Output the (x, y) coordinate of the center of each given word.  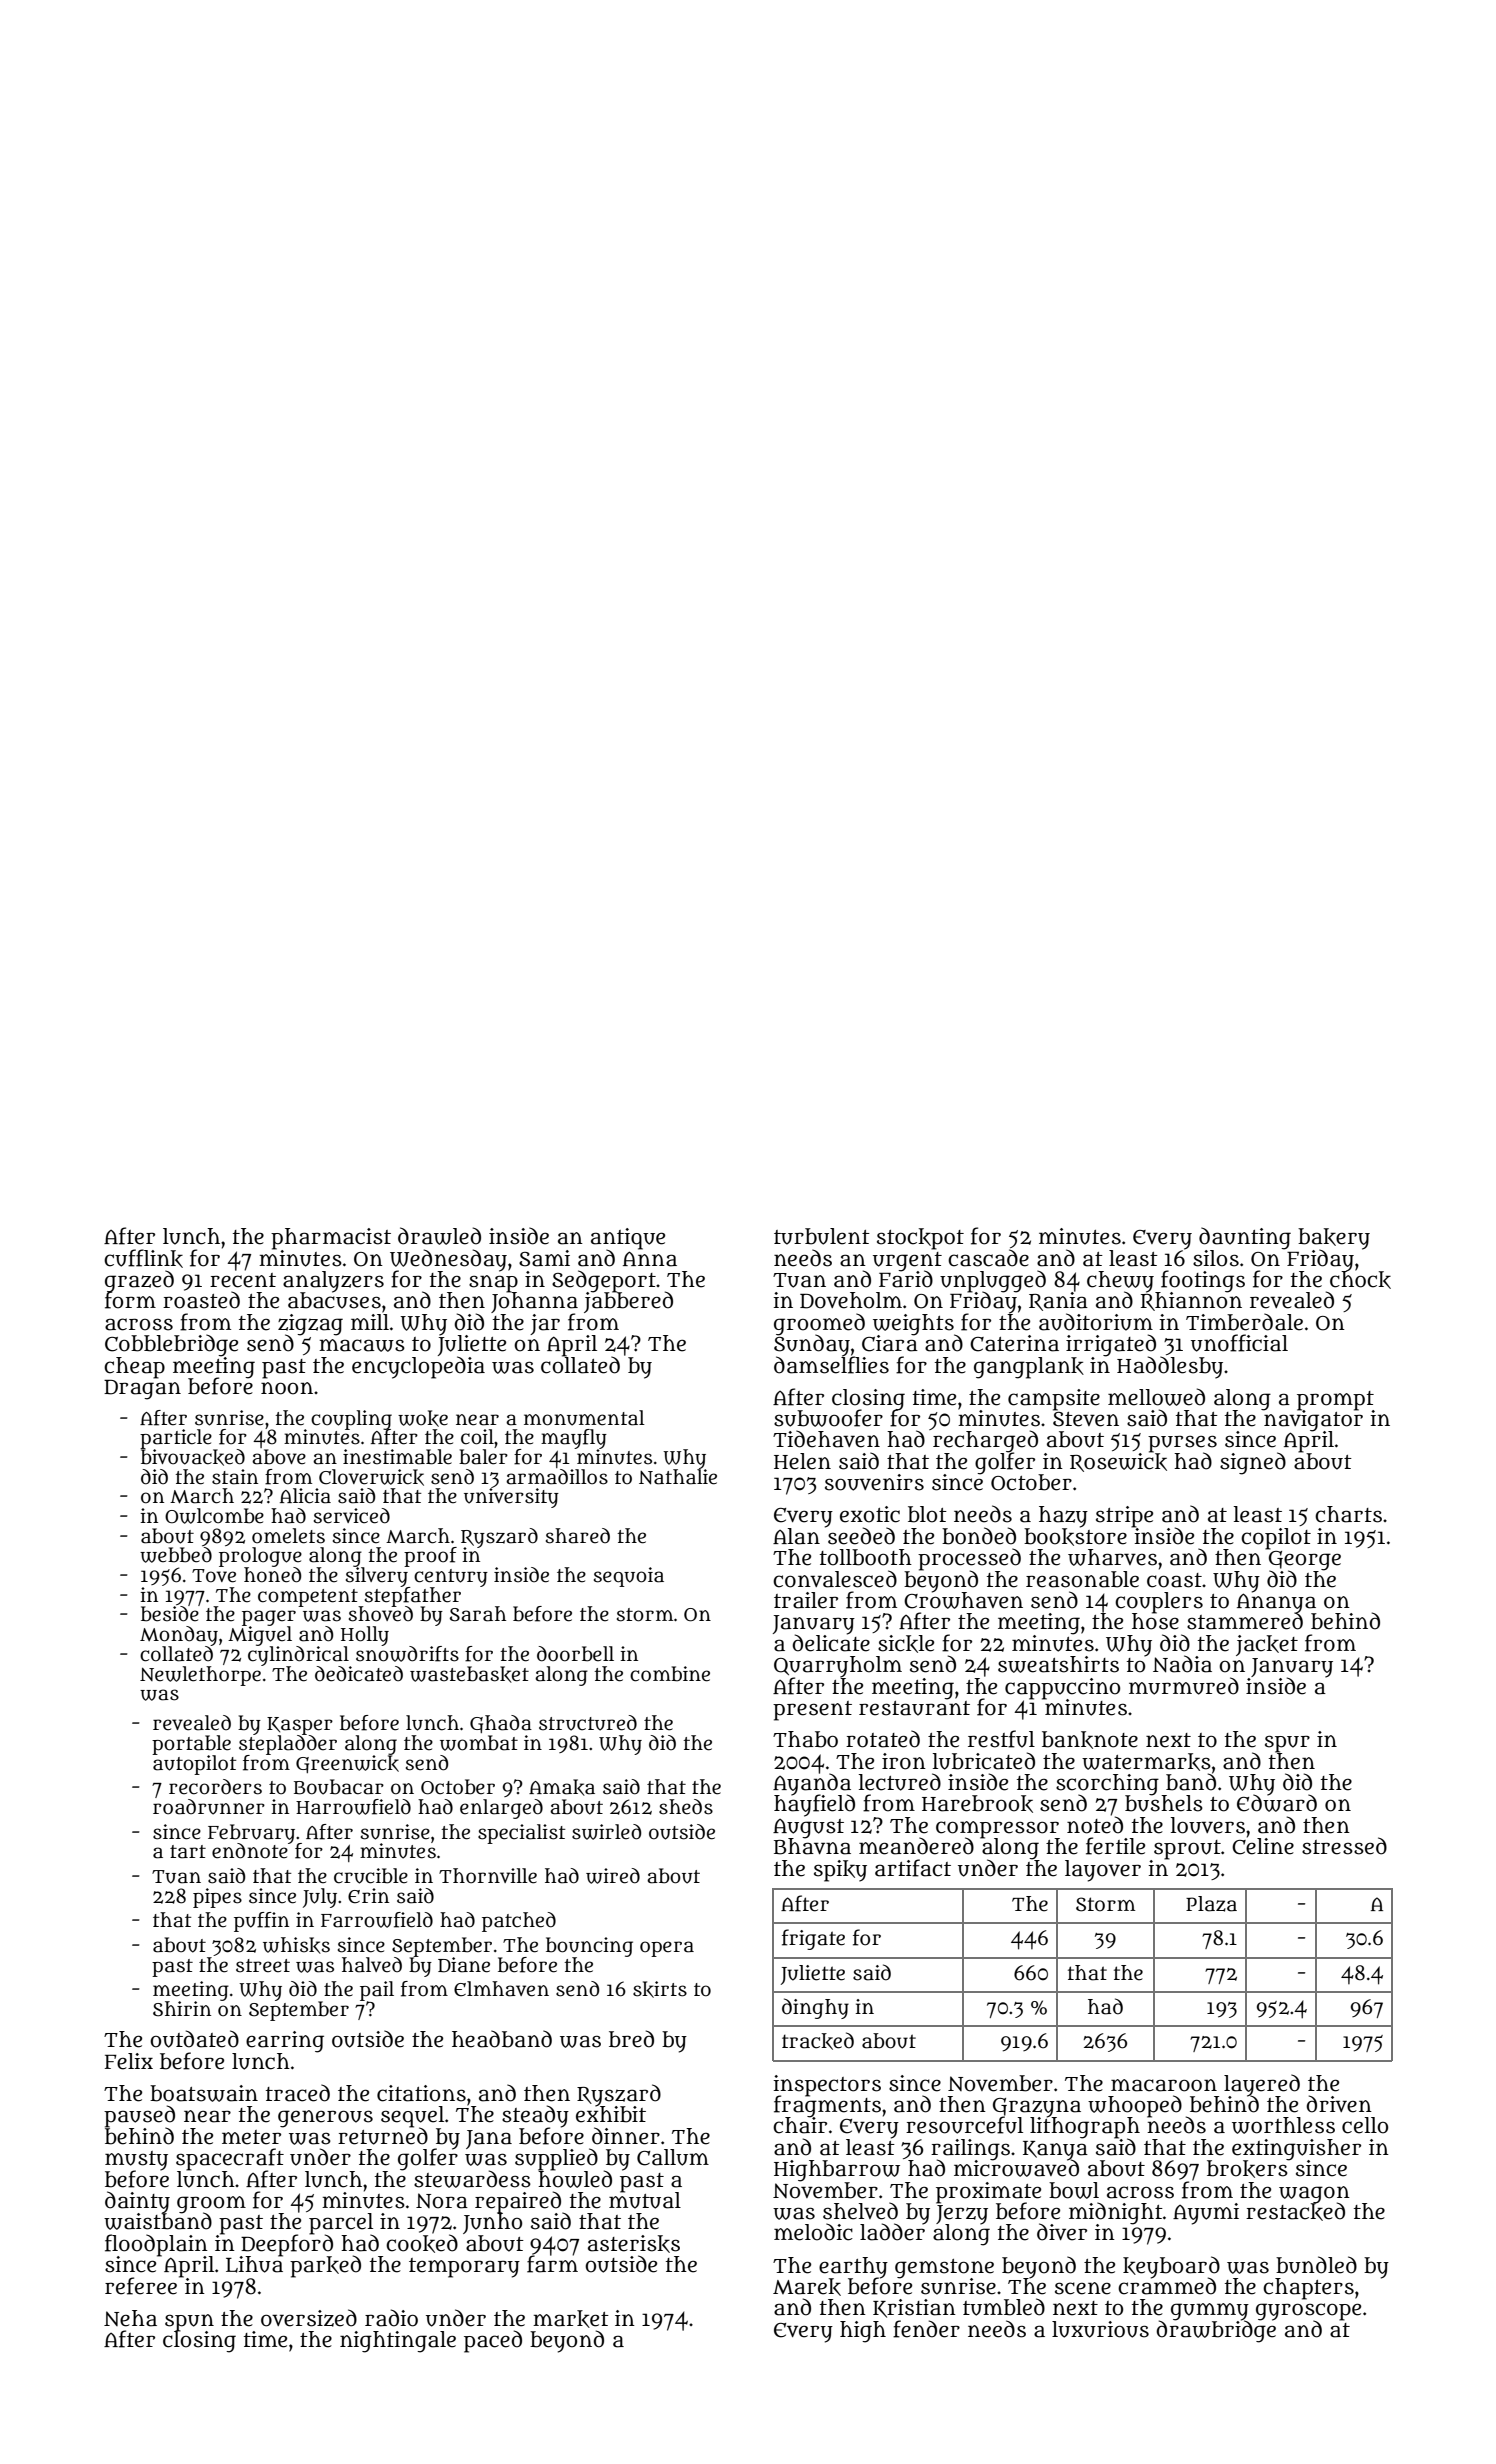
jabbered (628, 1302)
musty (136, 2160)
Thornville (488, 1876)
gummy (1210, 2311)
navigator (1313, 1420)
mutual (645, 2200)
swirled (606, 1832)
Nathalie (678, 1477)
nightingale (398, 2342)
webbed (176, 1555)
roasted (201, 1300)
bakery (1334, 1238)
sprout (1187, 1849)
